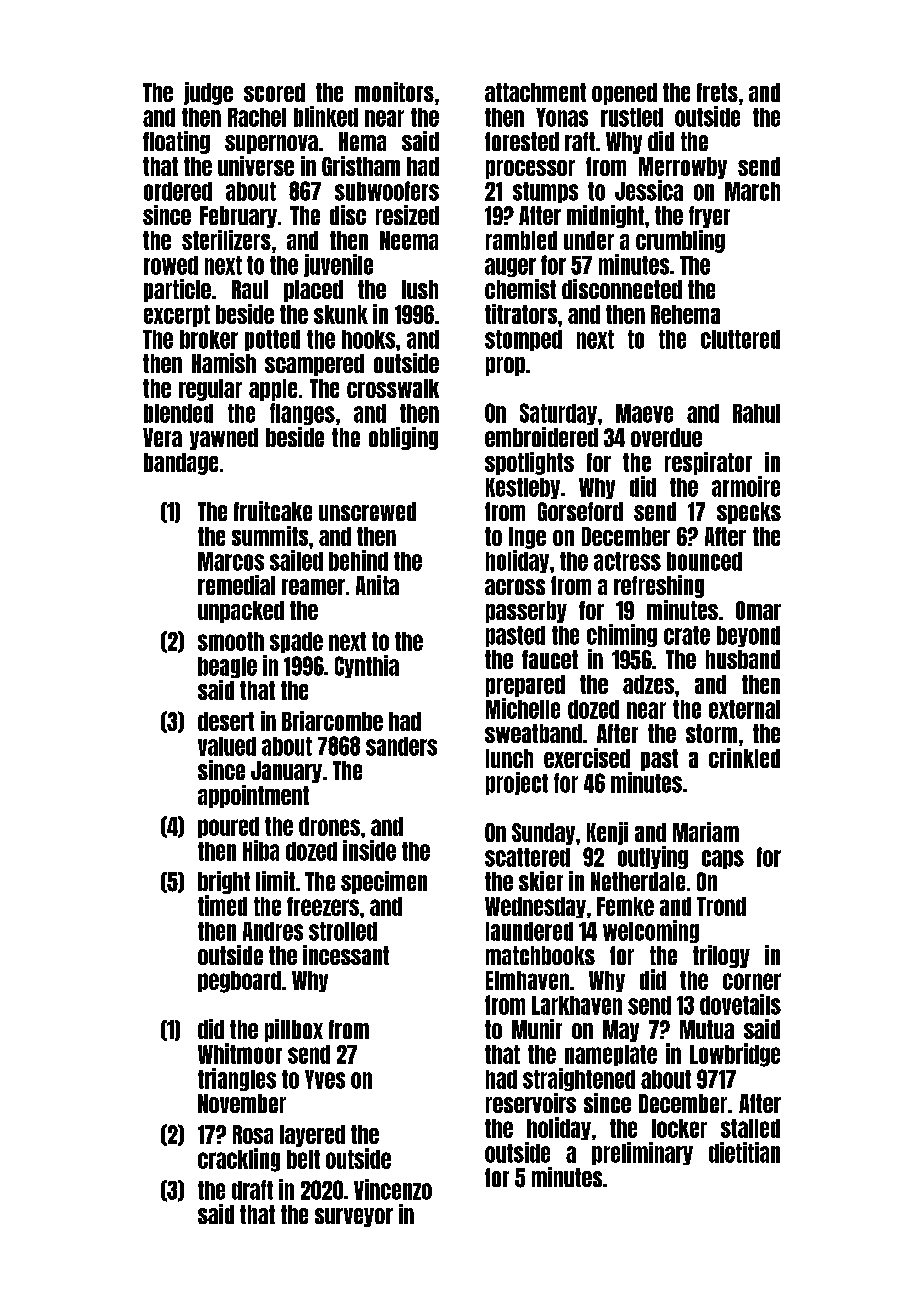 The height and width of the screenshot is (1311, 924). What do you see at coordinates (274, 92) in the screenshot?
I see `scored` at bounding box center [274, 92].
